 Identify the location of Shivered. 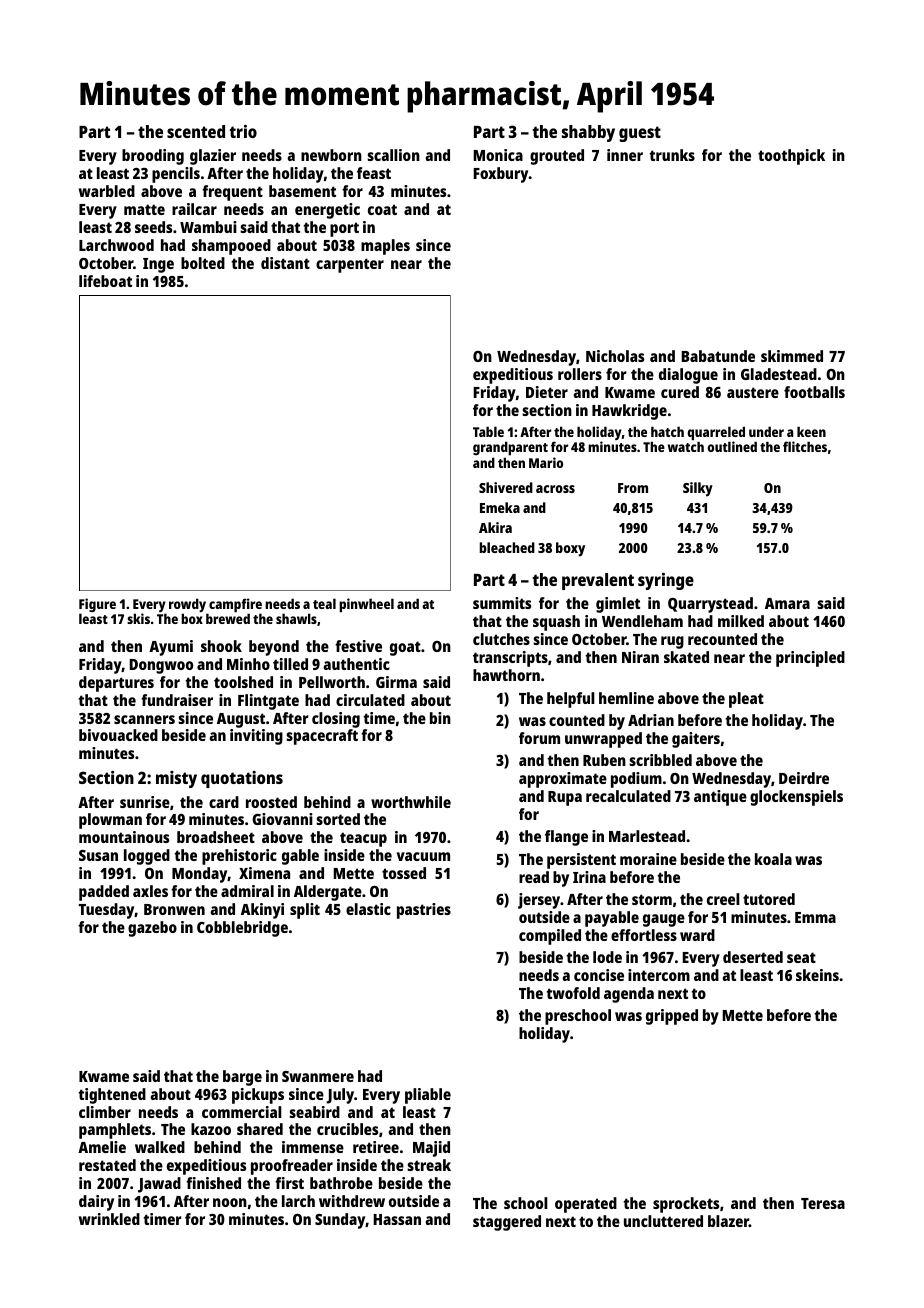
(506, 487).
